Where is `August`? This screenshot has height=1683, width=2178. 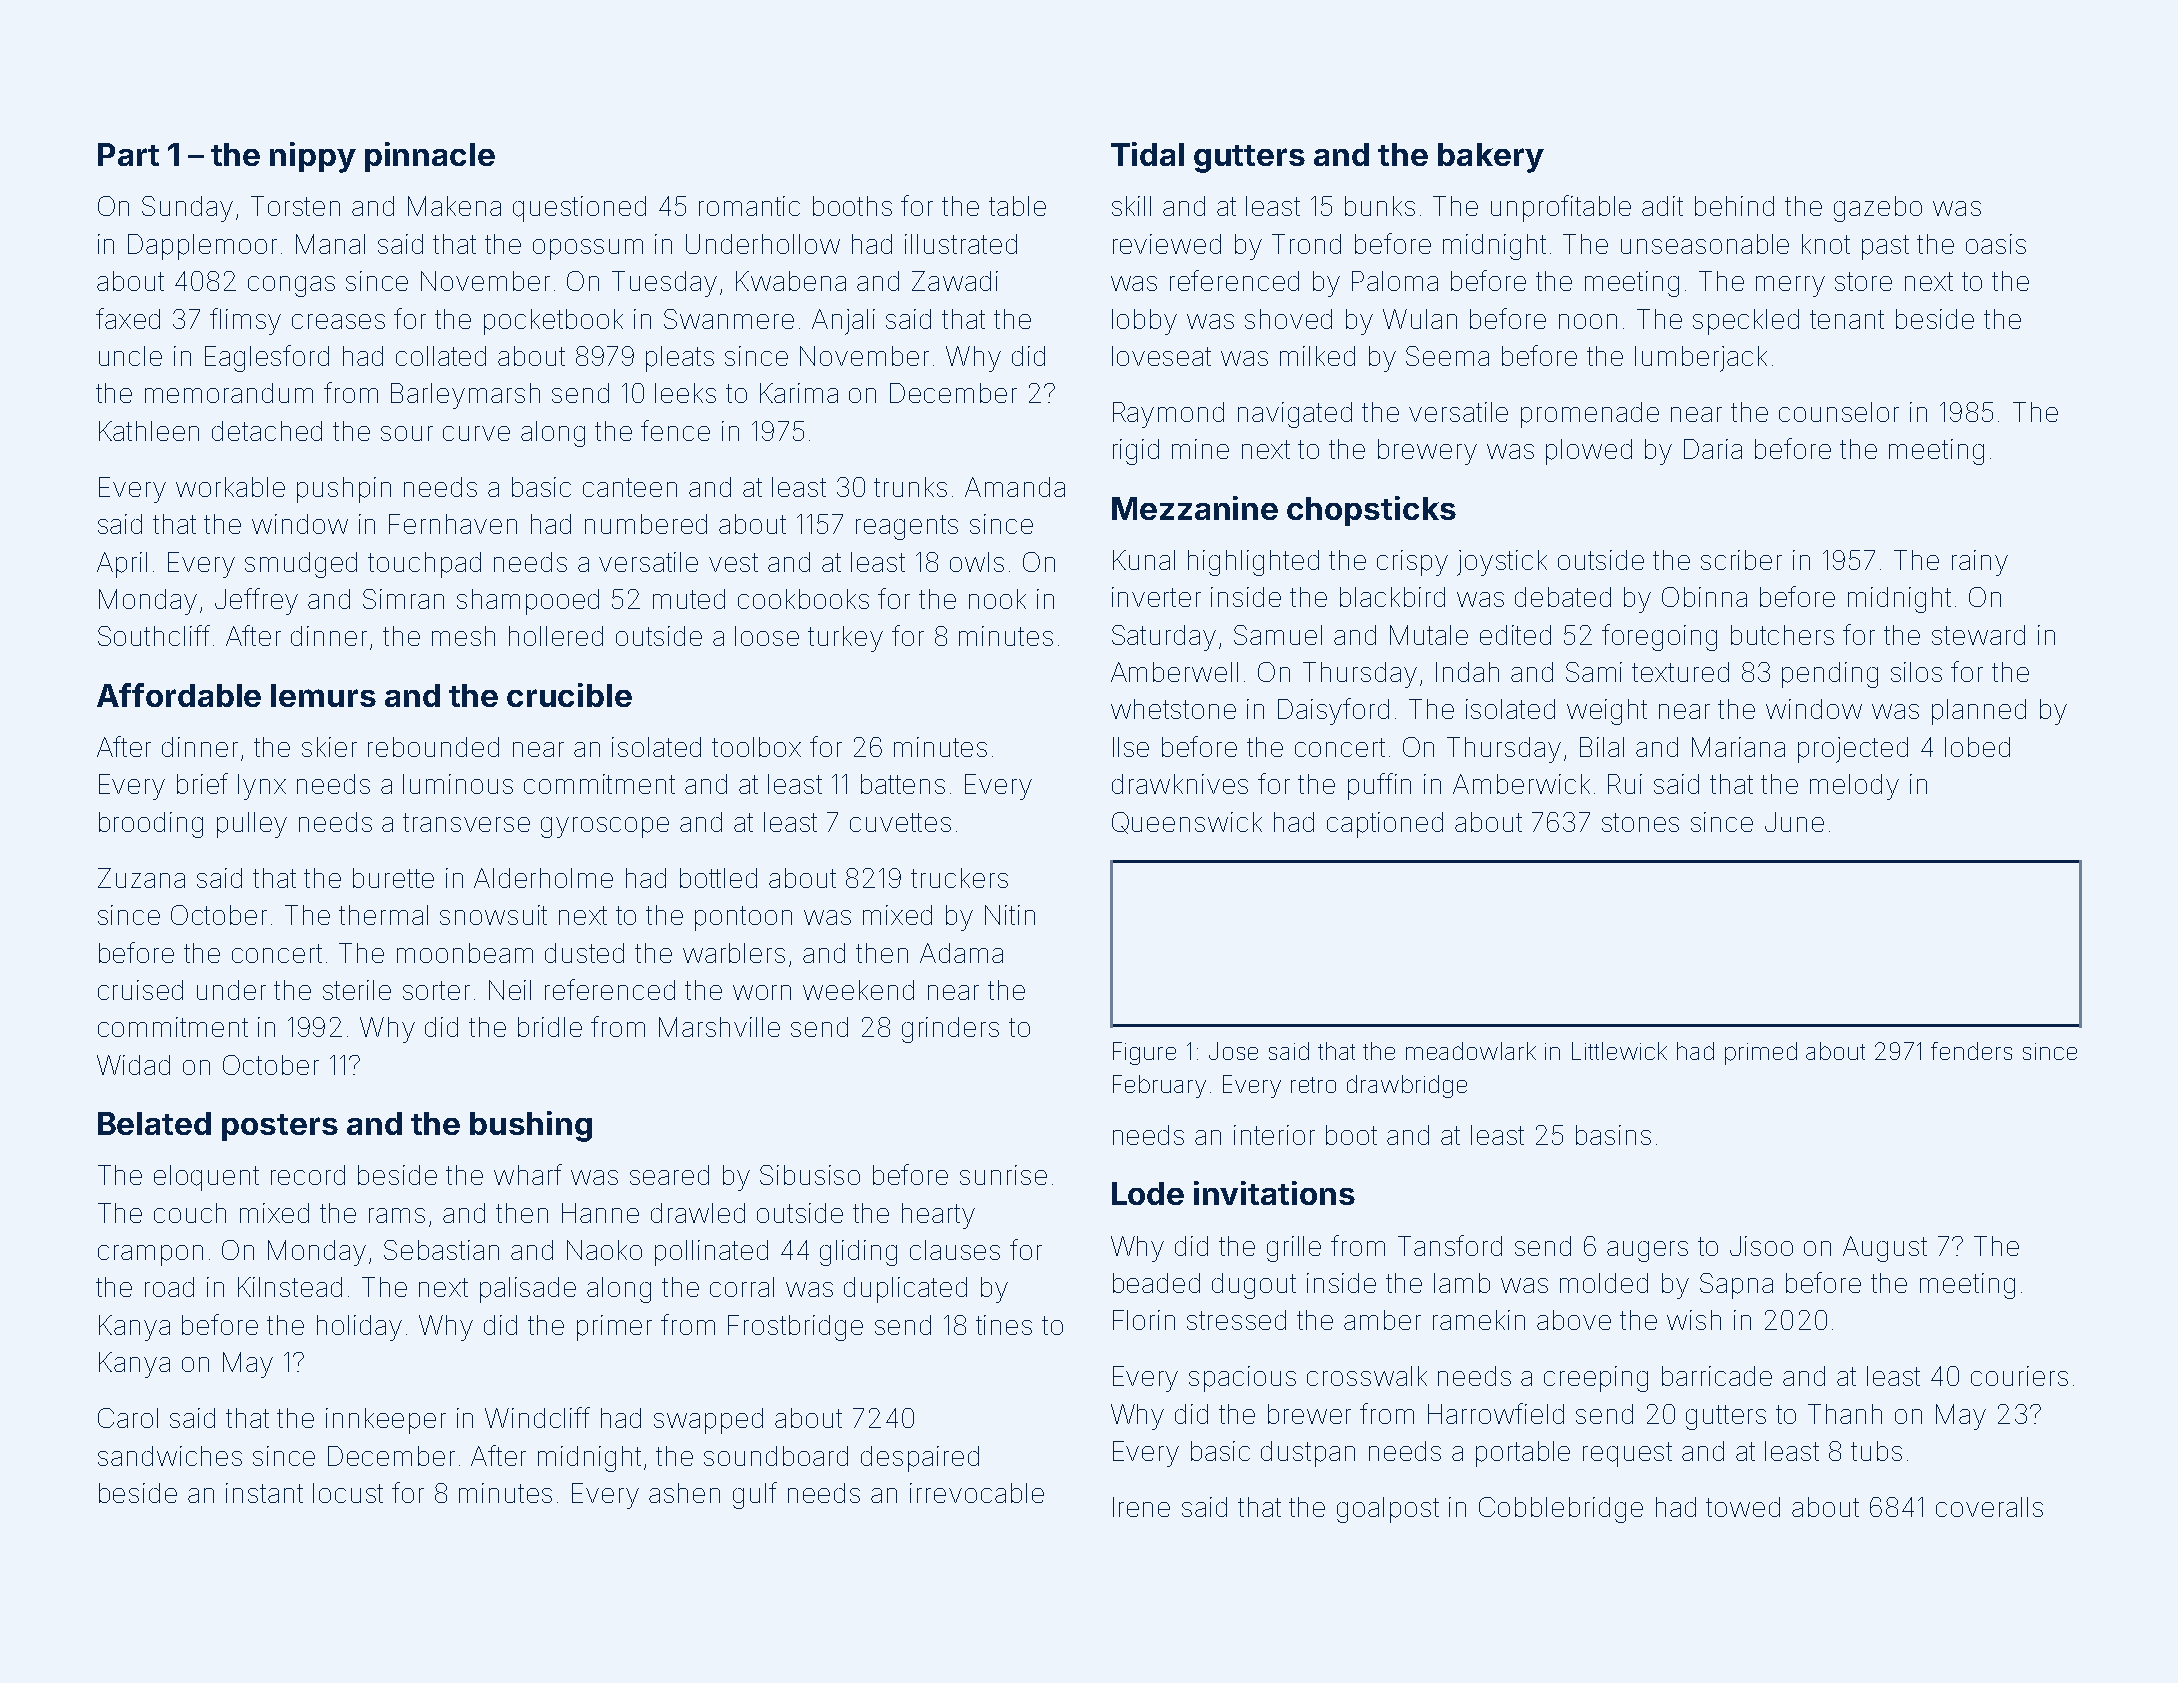
August is located at coordinates (1885, 1249).
